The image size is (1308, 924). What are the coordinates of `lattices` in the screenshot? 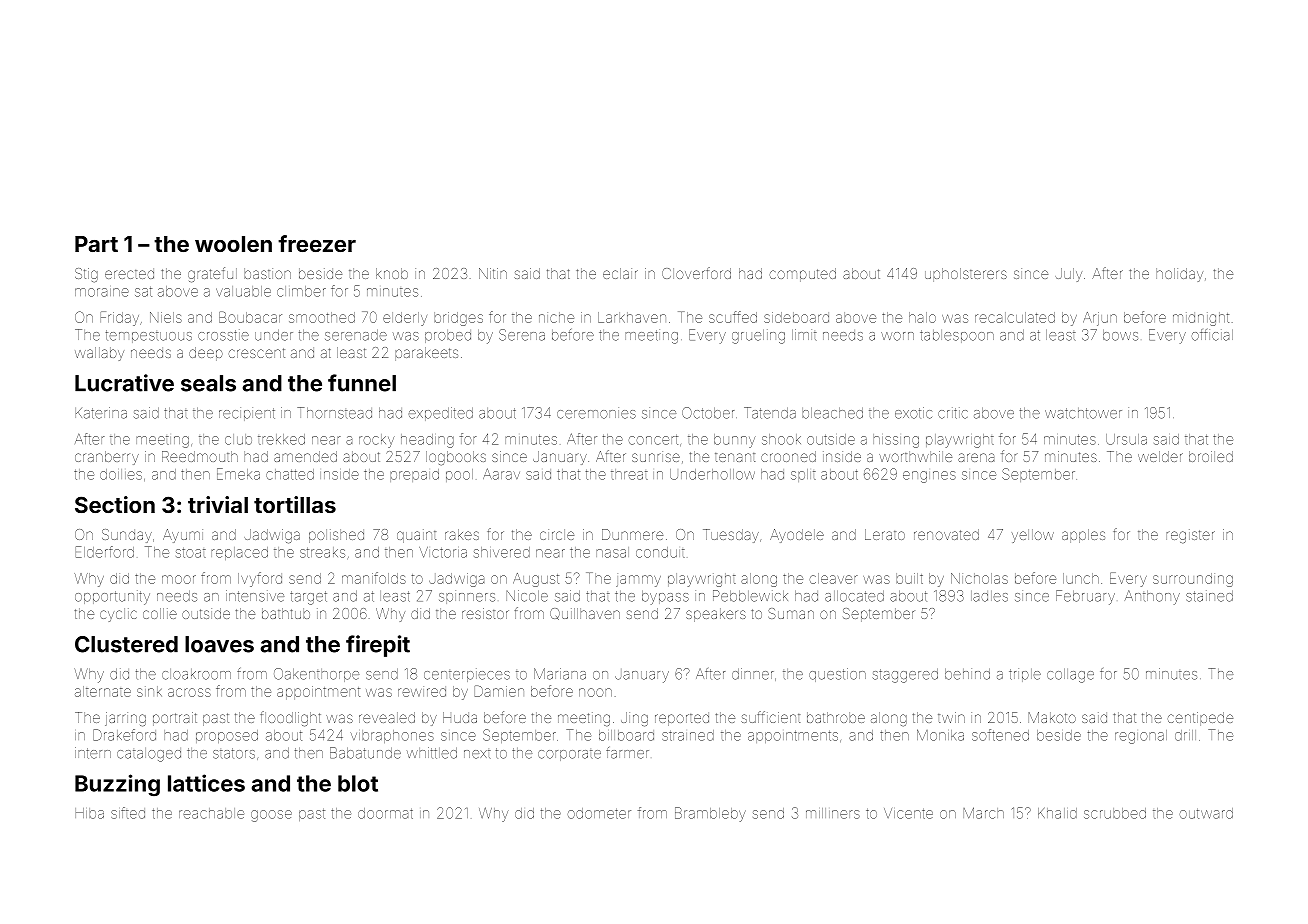 It's located at (206, 783).
